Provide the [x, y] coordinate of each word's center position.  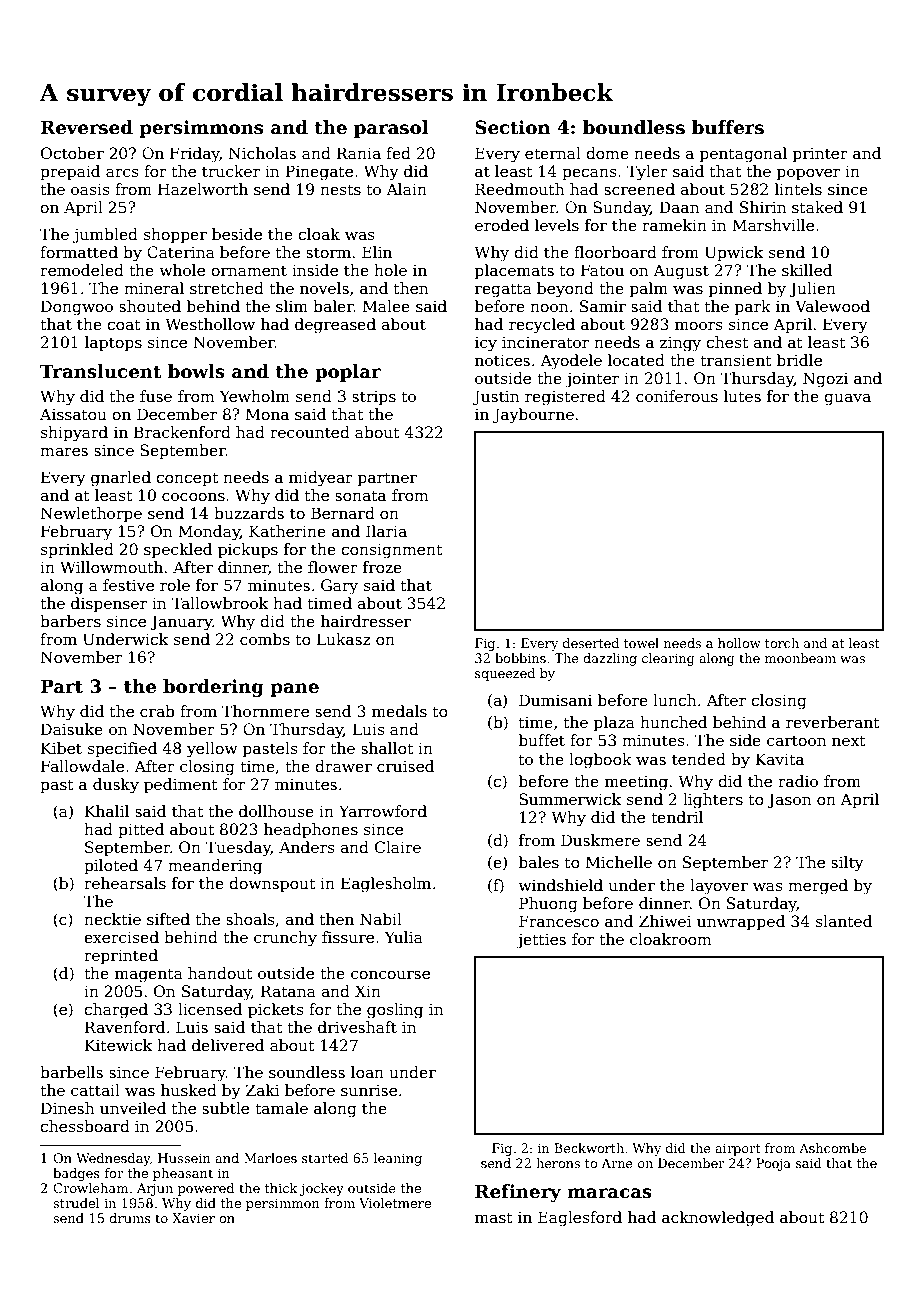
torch [782, 643]
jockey [322, 1189]
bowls [196, 371]
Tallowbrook [219, 603]
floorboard [615, 252]
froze [382, 567]
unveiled [133, 1108]
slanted [844, 921]
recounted [310, 432]
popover [808, 174]
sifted [168, 919]
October [72, 153]
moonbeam [800, 658]
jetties [541, 941]
